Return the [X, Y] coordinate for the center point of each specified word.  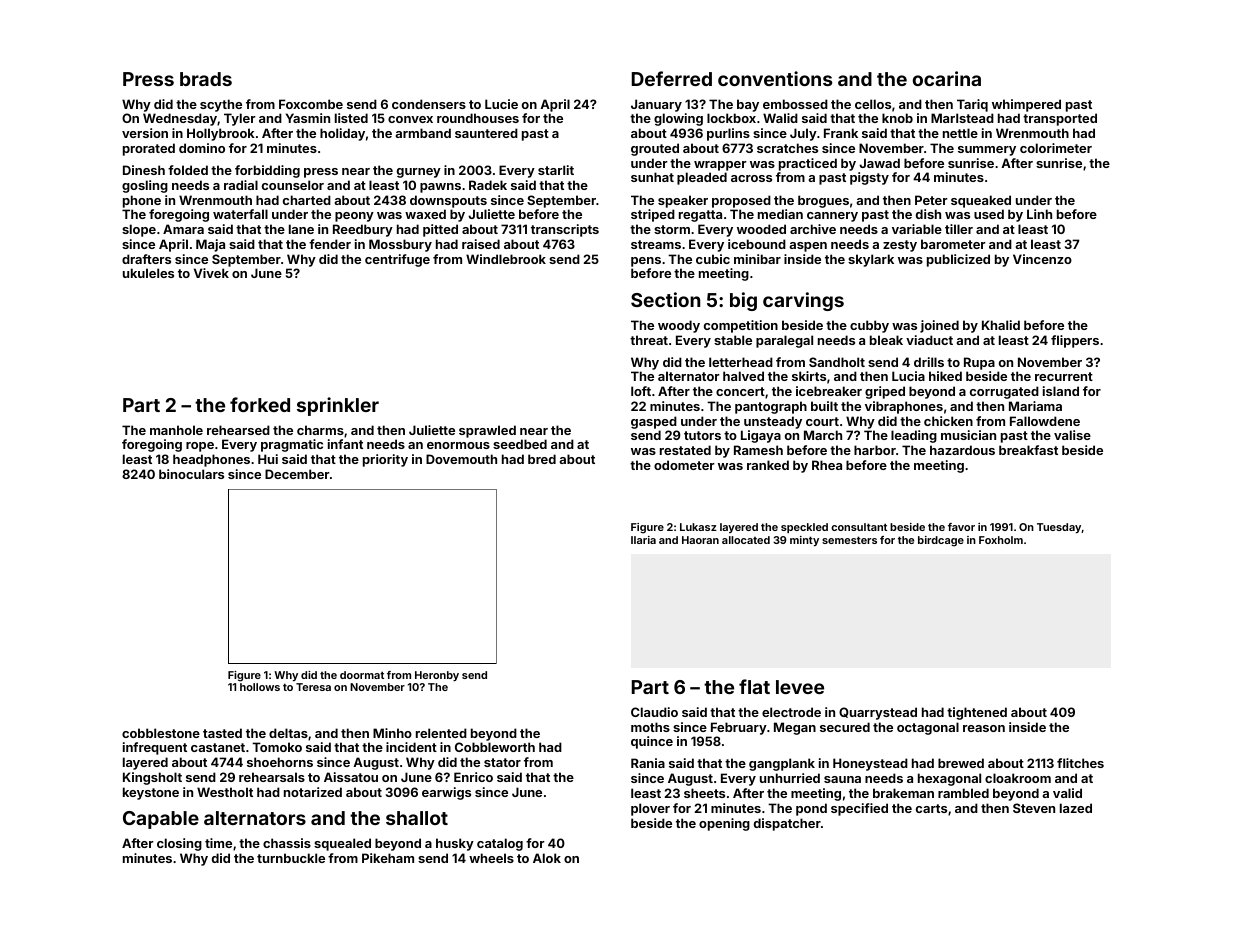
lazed [1076, 808]
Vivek [211, 273]
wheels [491, 858]
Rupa [979, 363]
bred [542, 459]
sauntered [486, 133]
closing [179, 844]
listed [351, 118]
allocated [746, 540]
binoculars [191, 474]
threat [649, 340]
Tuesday [1059, 528]
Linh [1039, 214]
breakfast [1028, 450]
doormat [362, 675]
